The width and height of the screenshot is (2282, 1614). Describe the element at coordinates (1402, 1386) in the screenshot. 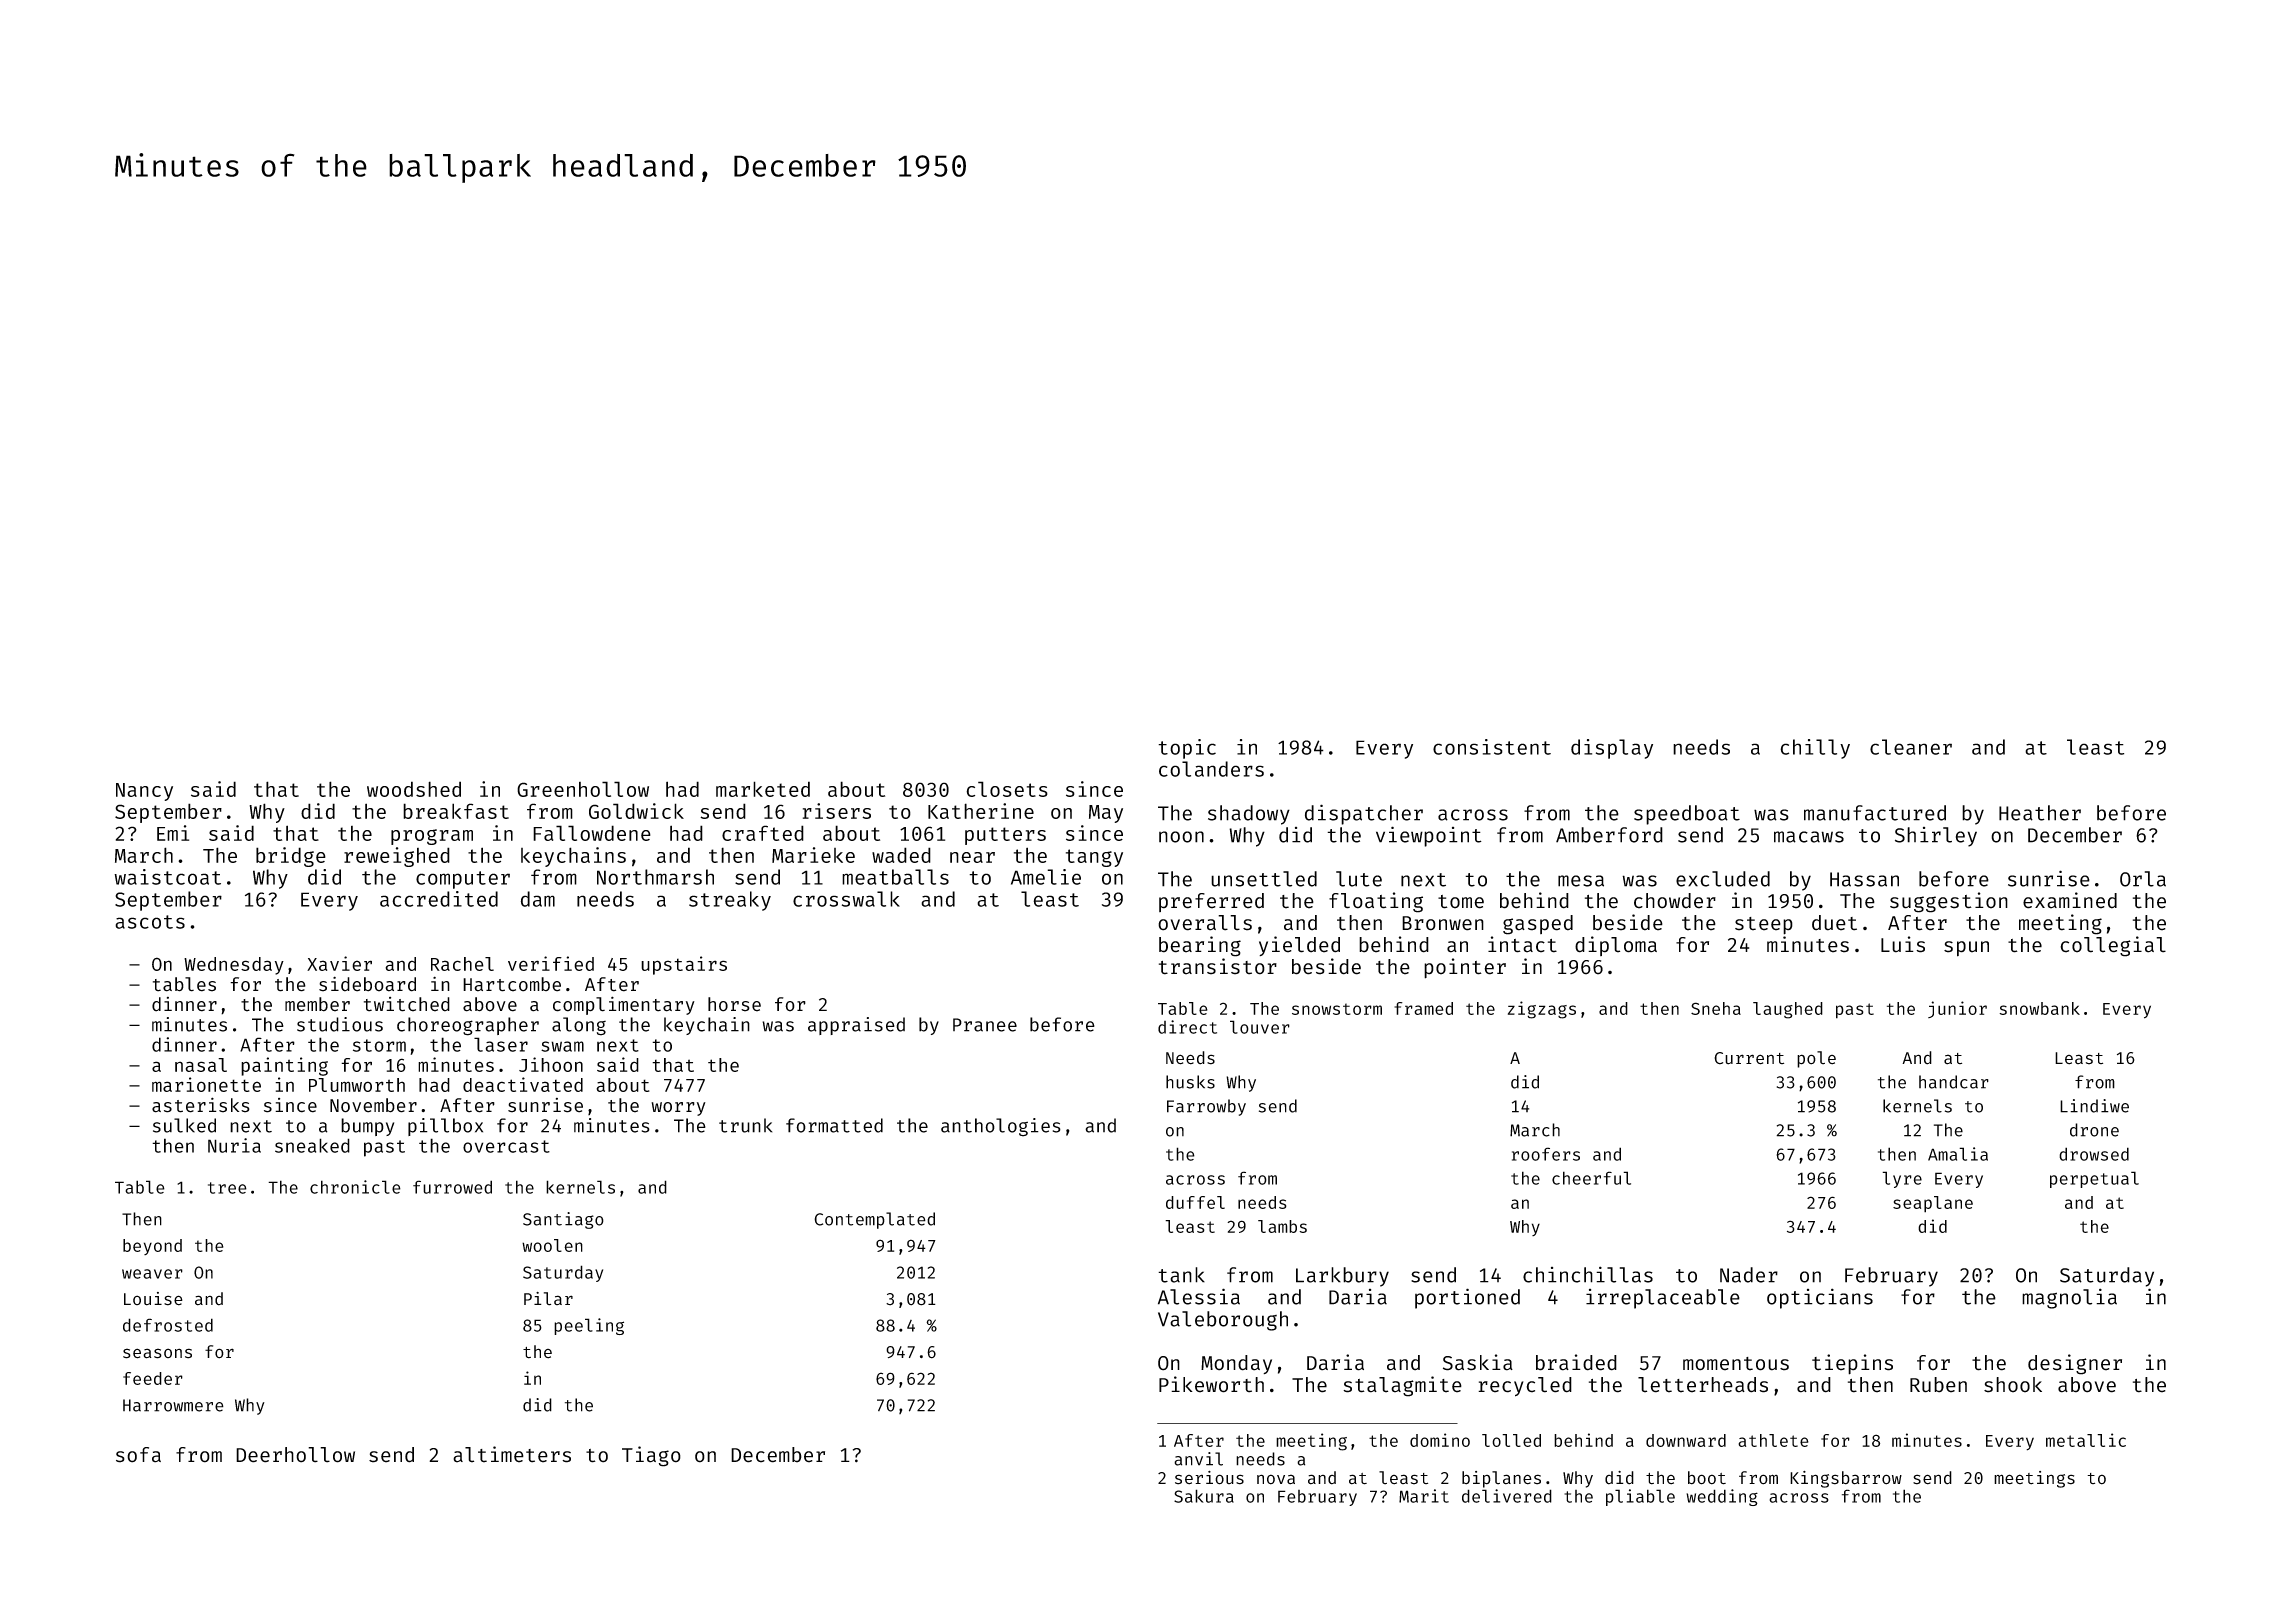

I see `stalagmite` at that location.
